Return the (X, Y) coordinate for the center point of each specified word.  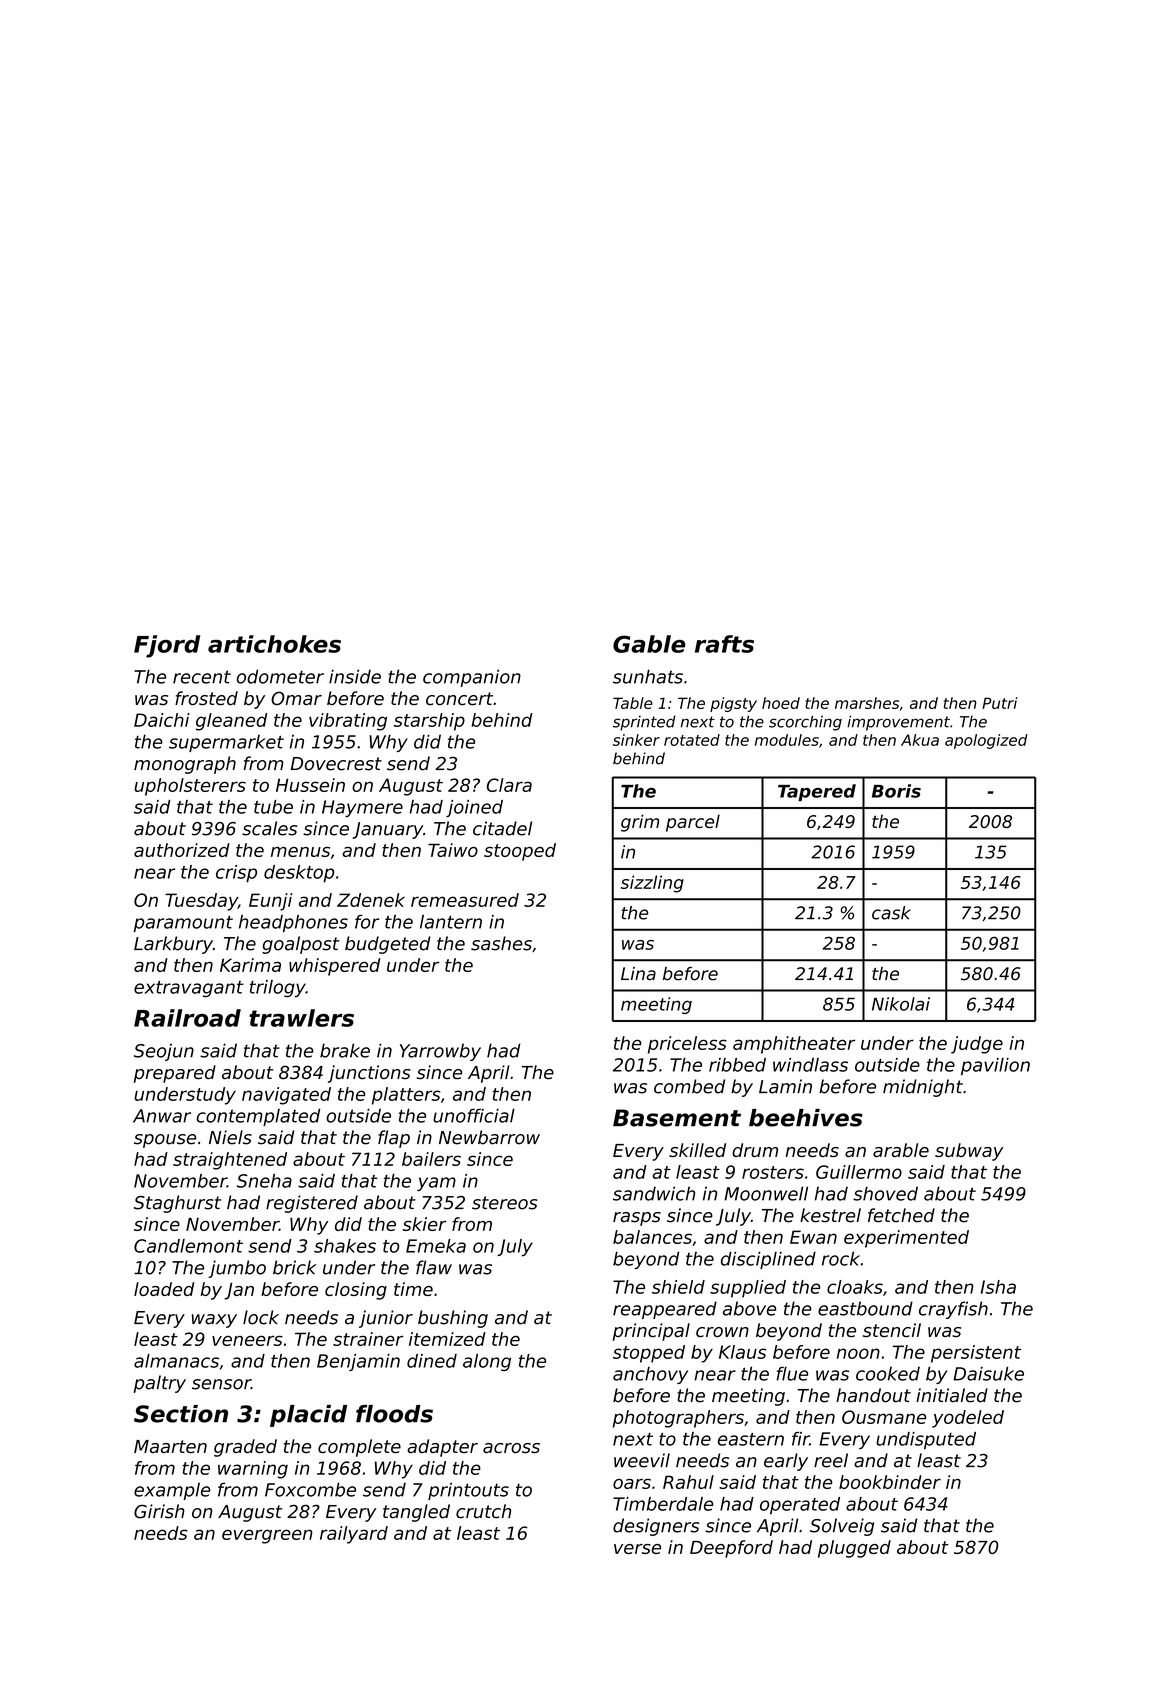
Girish (159, 1511)
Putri (999, 703)
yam (436, 1184)
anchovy (650, 1375)
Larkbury (173, 945)
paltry (160, 1384)
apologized (986, 741)
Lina (638, 974)
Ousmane (884, 1417)
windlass (810, 1065)
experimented (906, 1239)
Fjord (167, 646)
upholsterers (190, 787)
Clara (509, 785)
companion (472, 678)
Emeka (436, 1246)
